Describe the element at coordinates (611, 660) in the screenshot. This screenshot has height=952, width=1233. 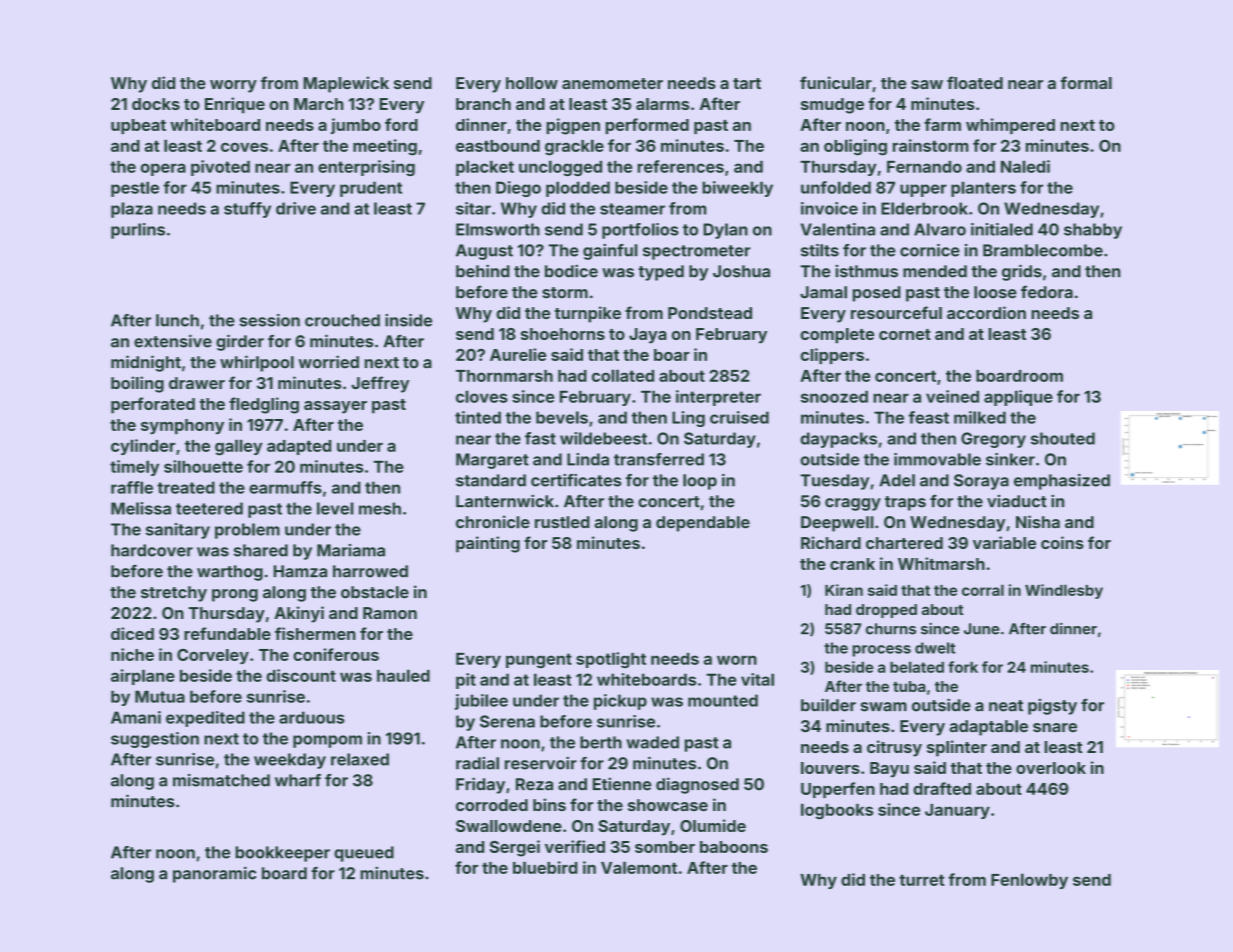
I see `spotlight` at that location.
